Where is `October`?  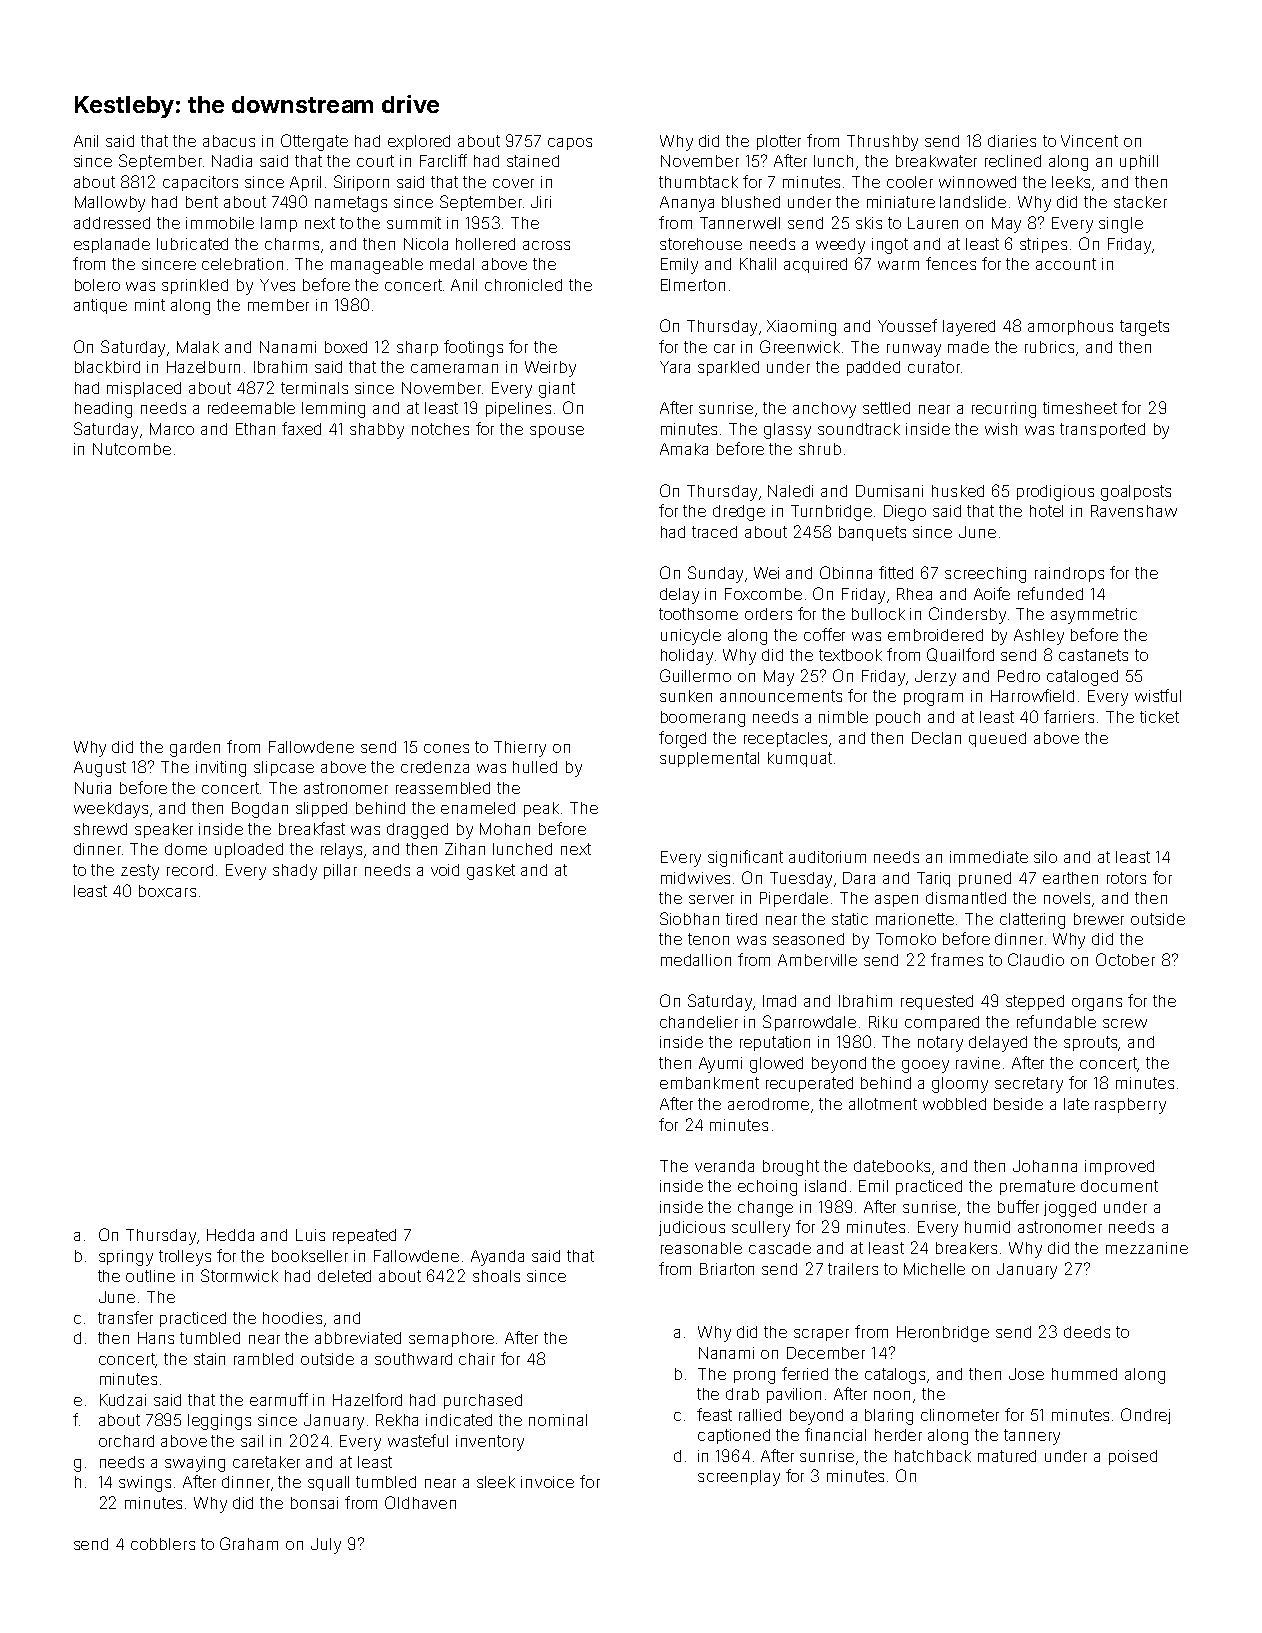
October is located at coordinates (1125, 959).
